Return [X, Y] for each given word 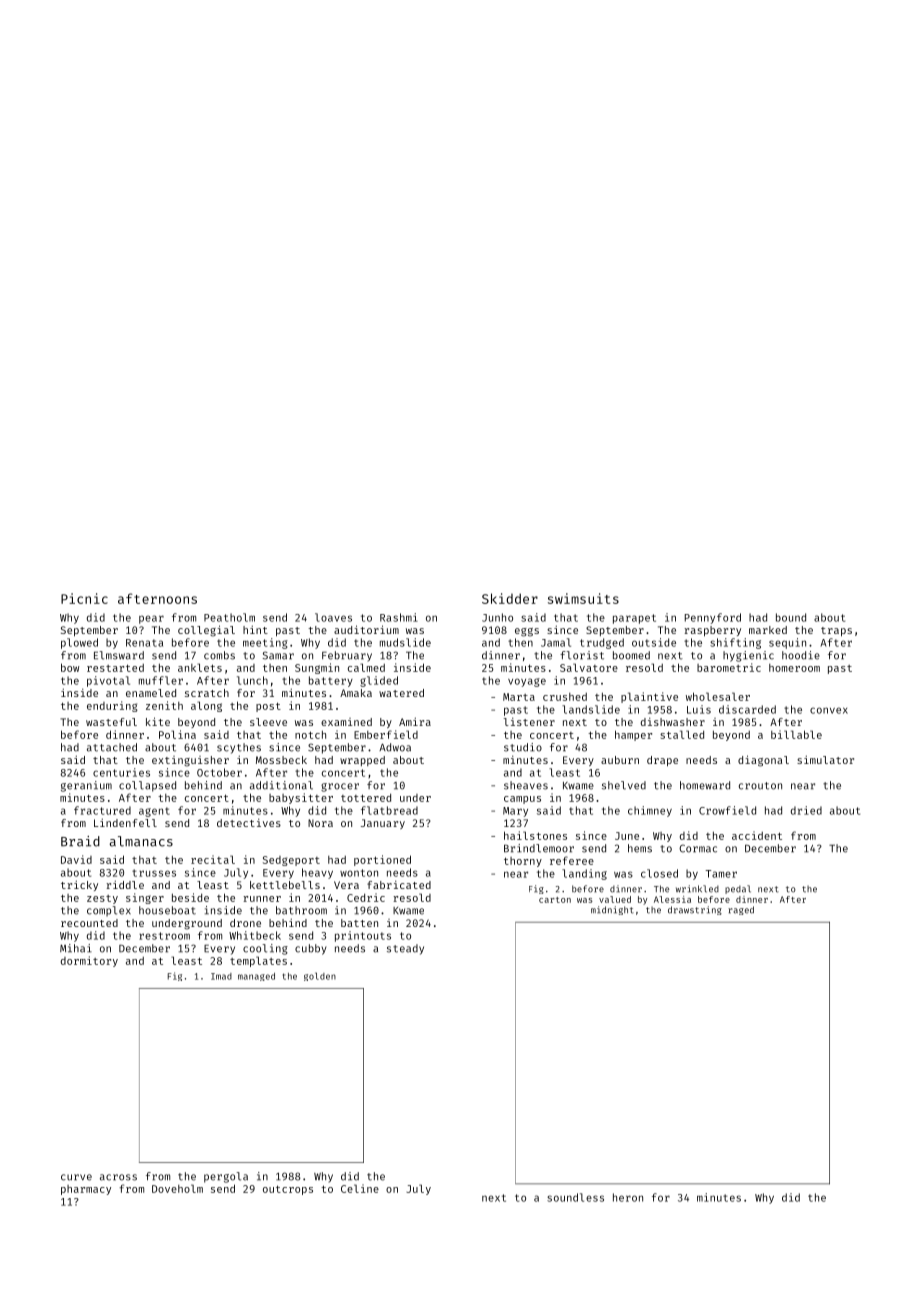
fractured [102, 810]
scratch [207, 693]
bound [791, 617]
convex [829, 710]
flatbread [389, 810]
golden [320, 976]
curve [76, 1177]
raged [741, 910]
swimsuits [583, 598]
